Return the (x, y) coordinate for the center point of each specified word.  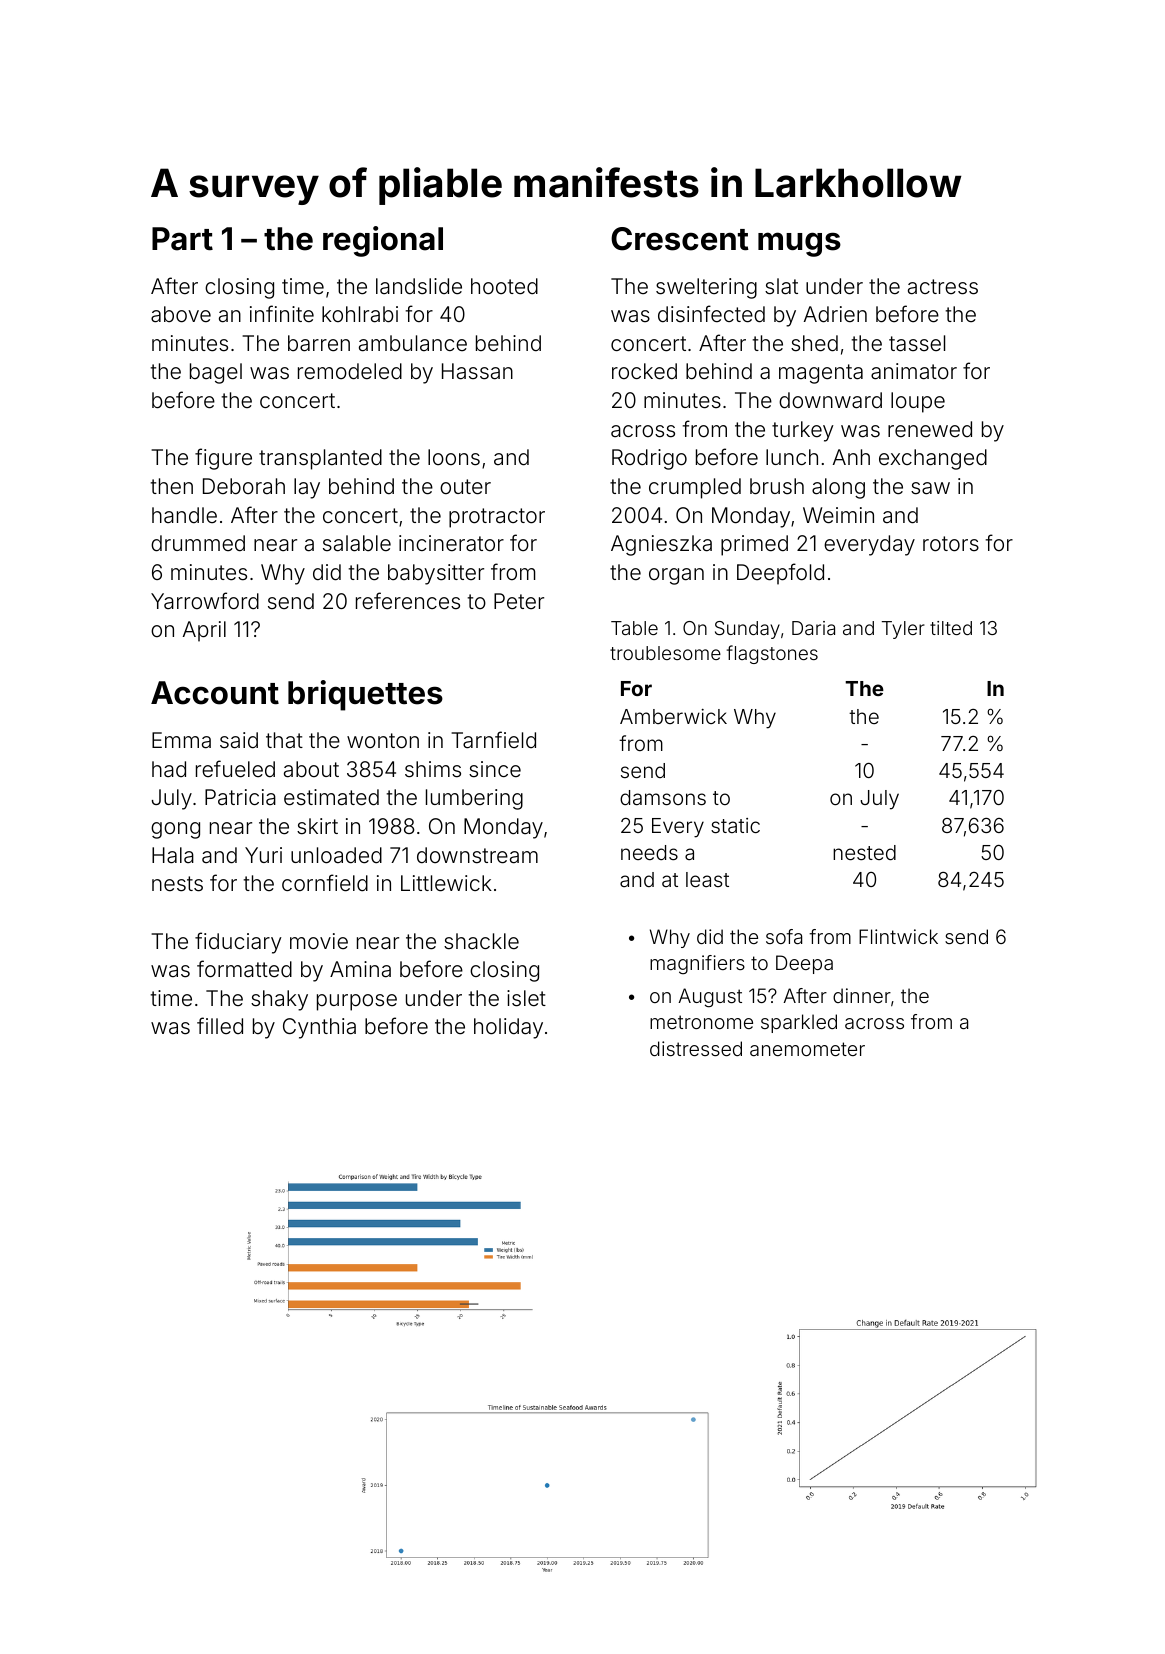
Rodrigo (649, 459)
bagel (216, 373)
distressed (696, 1048)
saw (930, 488)
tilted (951, 628)
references (408, 601)
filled (220, 1025)
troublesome (665, 653)
